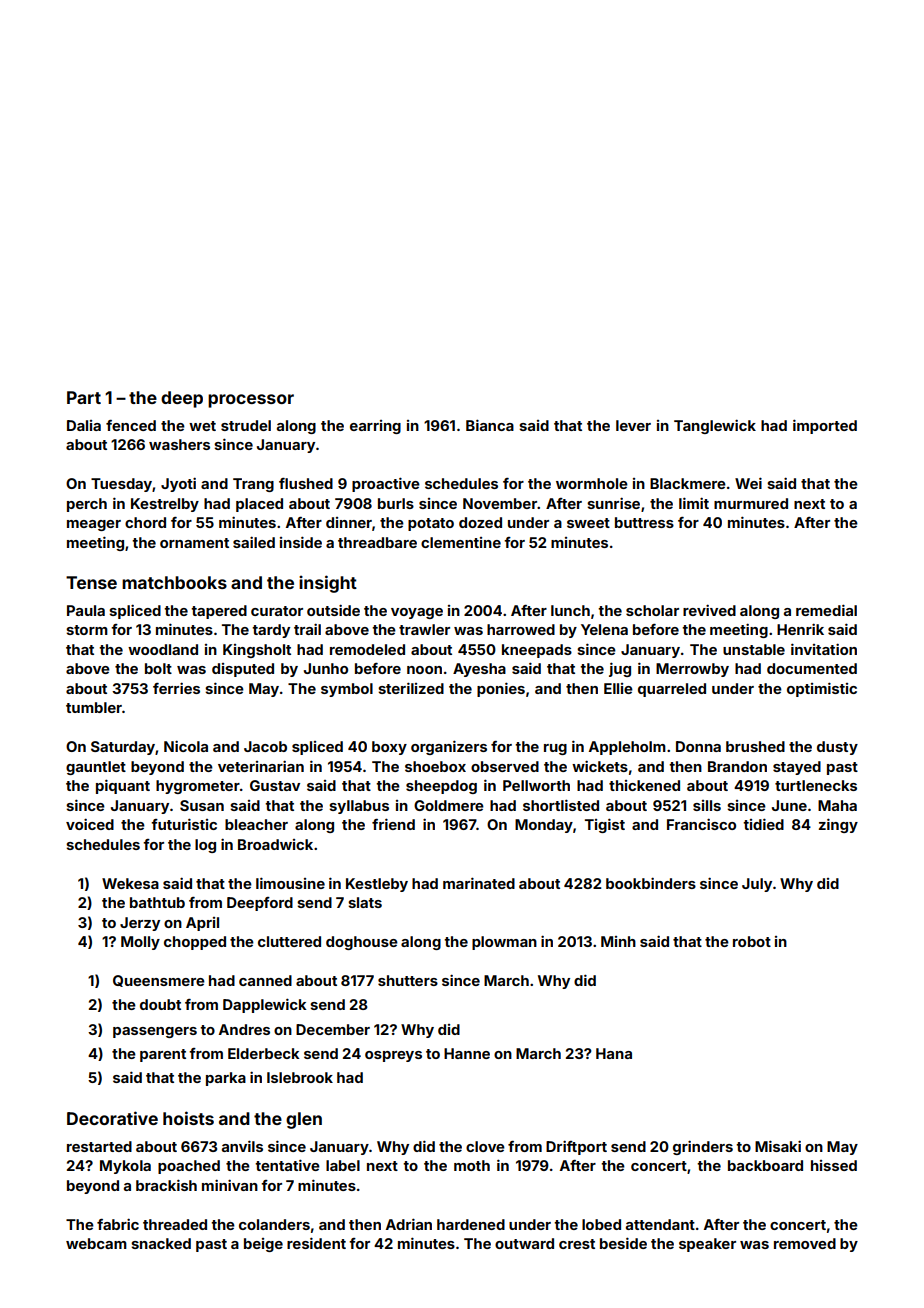 This screenshot has width=924, height=1308. What do you see at coordinates (752, 941) in the screenshot?
I see `robot` at bounding box center [752, 941].
